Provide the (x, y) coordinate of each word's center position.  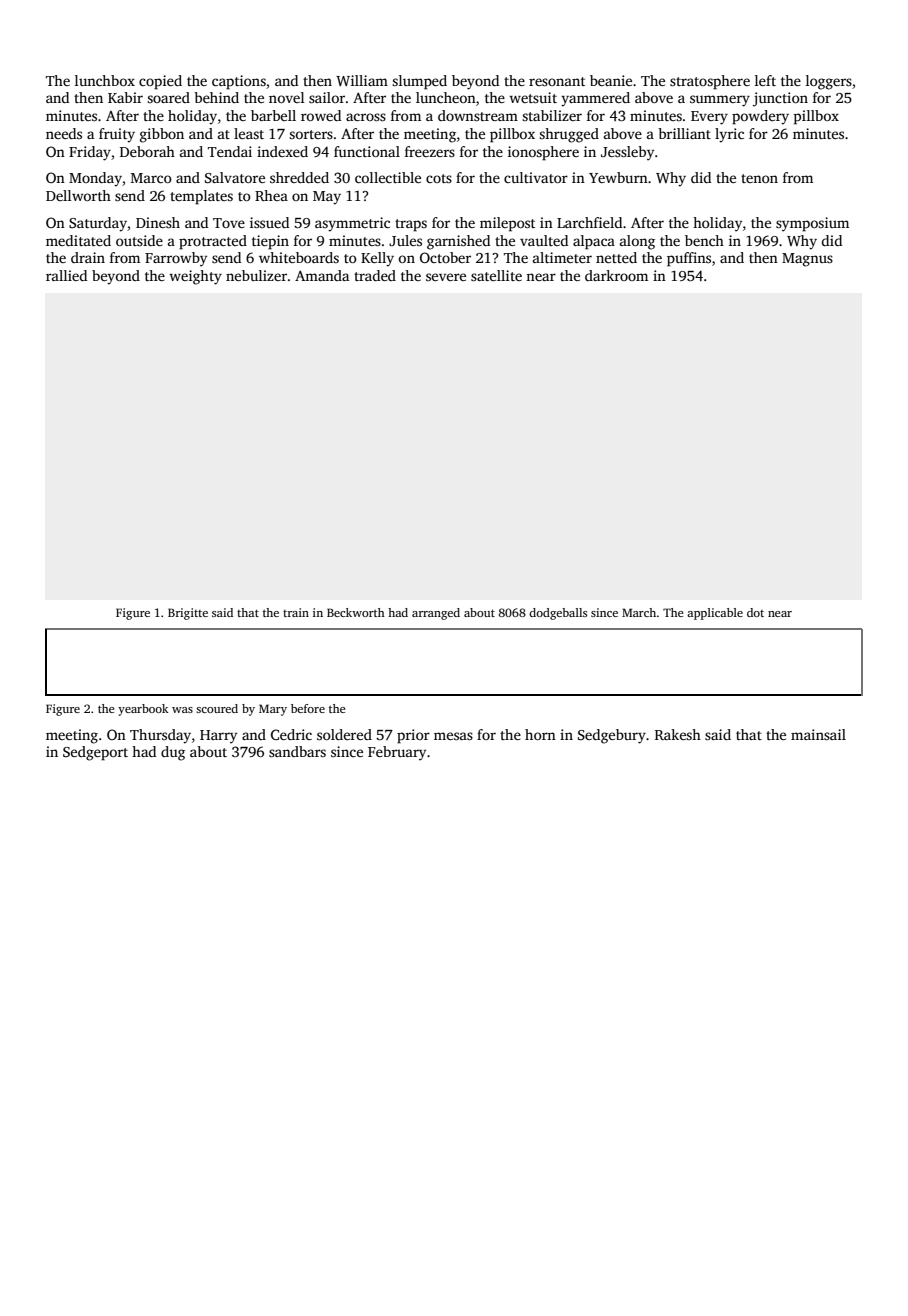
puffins (689, 259)
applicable (715, 614)
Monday (95, 179)
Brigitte (188, 614)
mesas (453, 736)
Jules (405, 240)
